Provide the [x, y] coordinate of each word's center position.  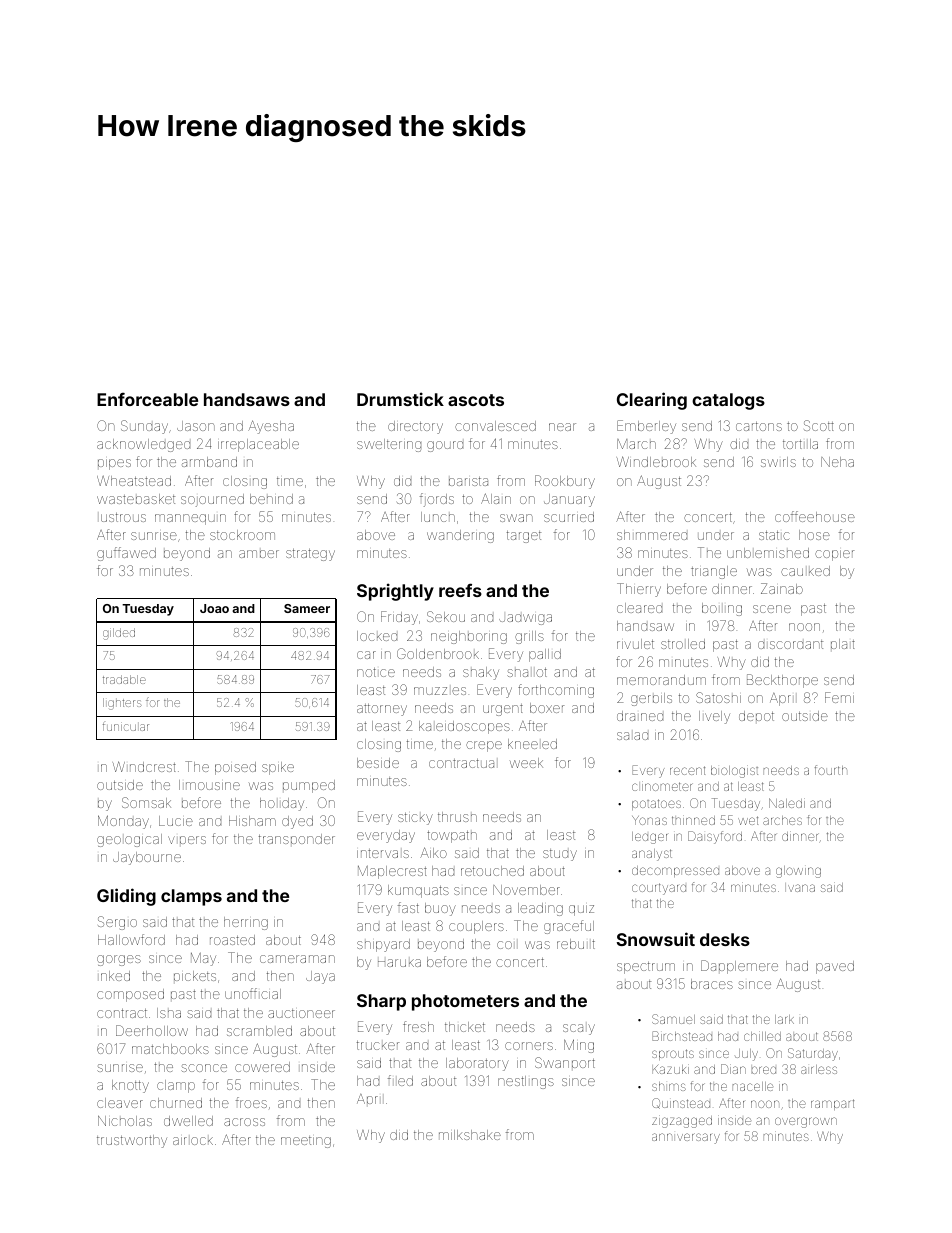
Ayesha [271, 427]
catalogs [728, 401]
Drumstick [400, 399]
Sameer [307, 608]
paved [835, 967]
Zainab [782, 588]
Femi [839, 697]
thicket [465, 1027]
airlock [193, 1141]
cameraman [297, 959]
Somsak [146, 802]
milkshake [470, 1135]
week [526, 763]
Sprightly [395, 592]
